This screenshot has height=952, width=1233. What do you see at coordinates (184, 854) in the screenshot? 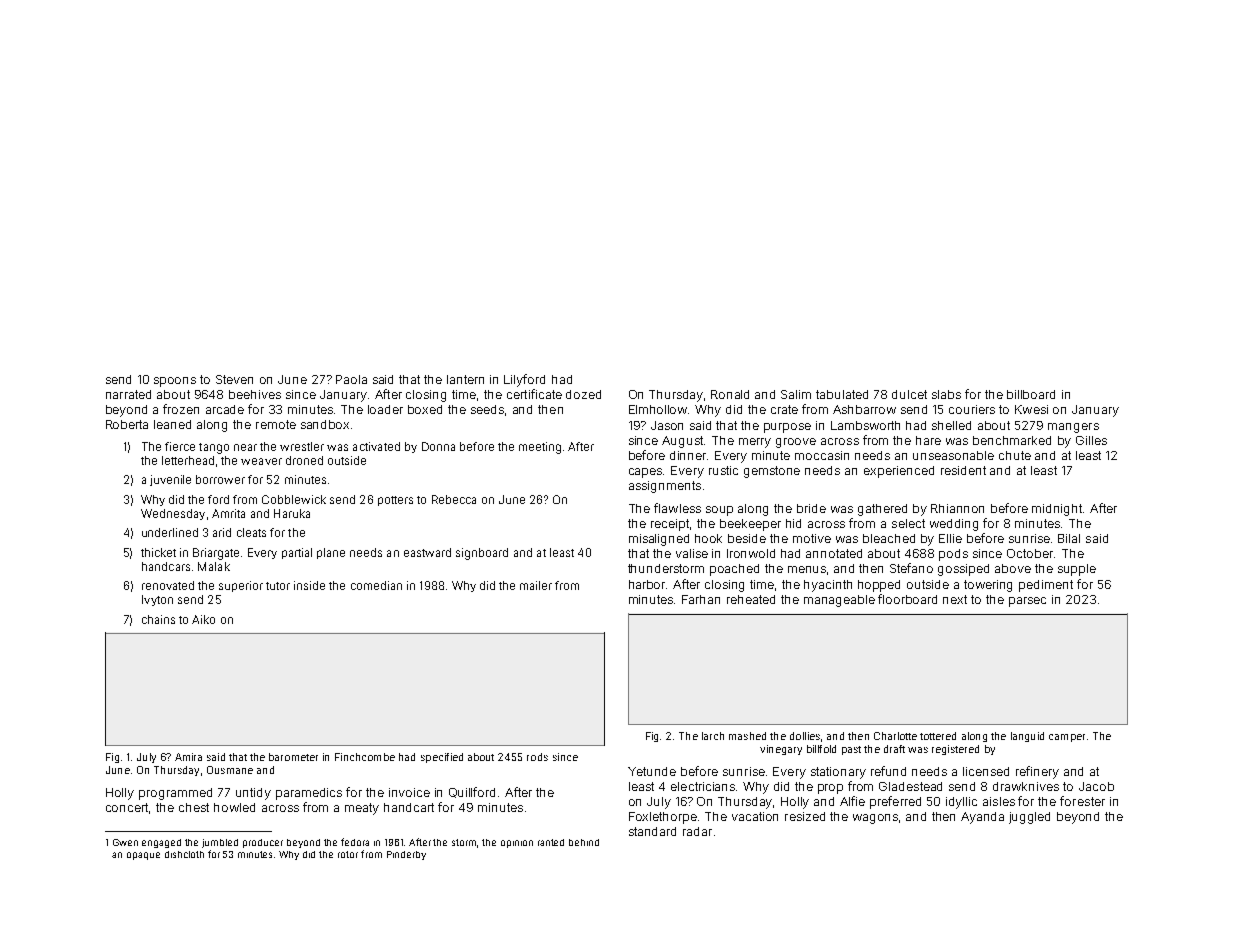
I see `dishcloth` at bounding box center [184, 854].
